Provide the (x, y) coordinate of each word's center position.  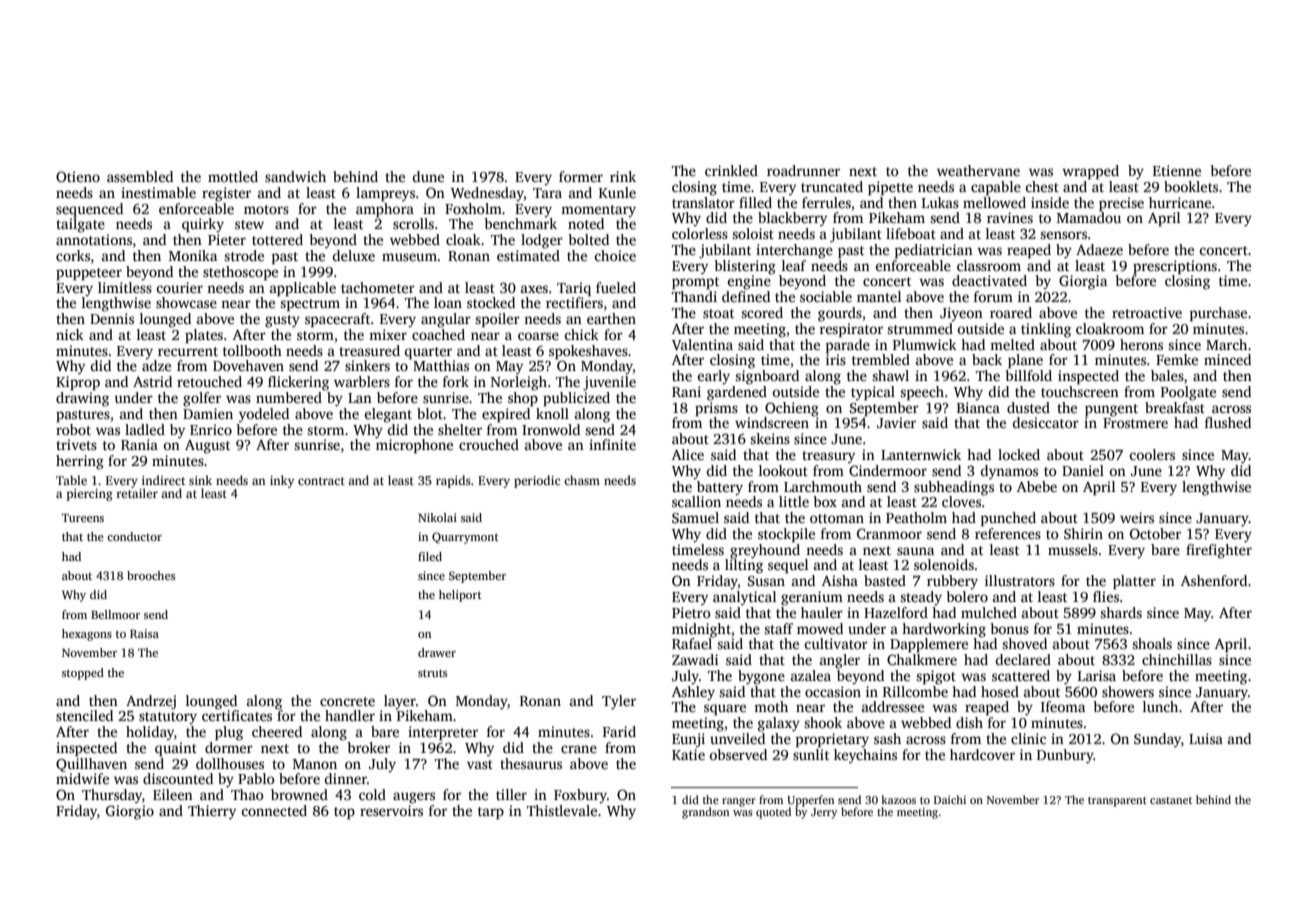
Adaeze (1099, 249)
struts (432, 673)
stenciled (84, 715)
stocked (491, 302)
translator (703, 202)
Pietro (691, 612)
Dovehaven (248, 365)
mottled (233, 176)
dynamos (1009, 472)
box (825, 501)
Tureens (83, 517)
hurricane (1180, 202)
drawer (437, 652)
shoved (1024, 643)
